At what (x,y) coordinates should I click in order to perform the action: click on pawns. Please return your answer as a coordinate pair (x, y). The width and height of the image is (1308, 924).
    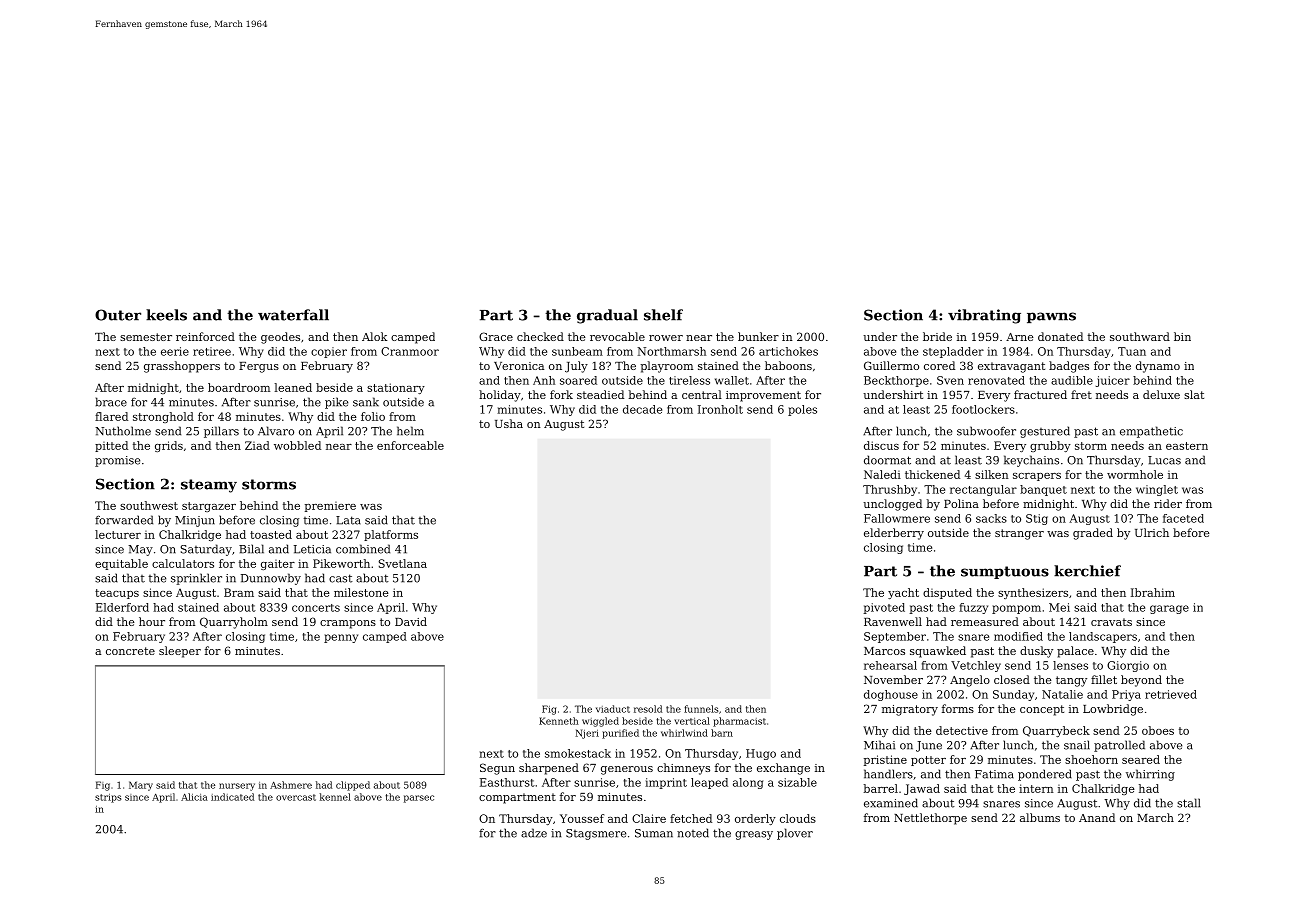
    Looking at the image, I should click on (1051, 317).
